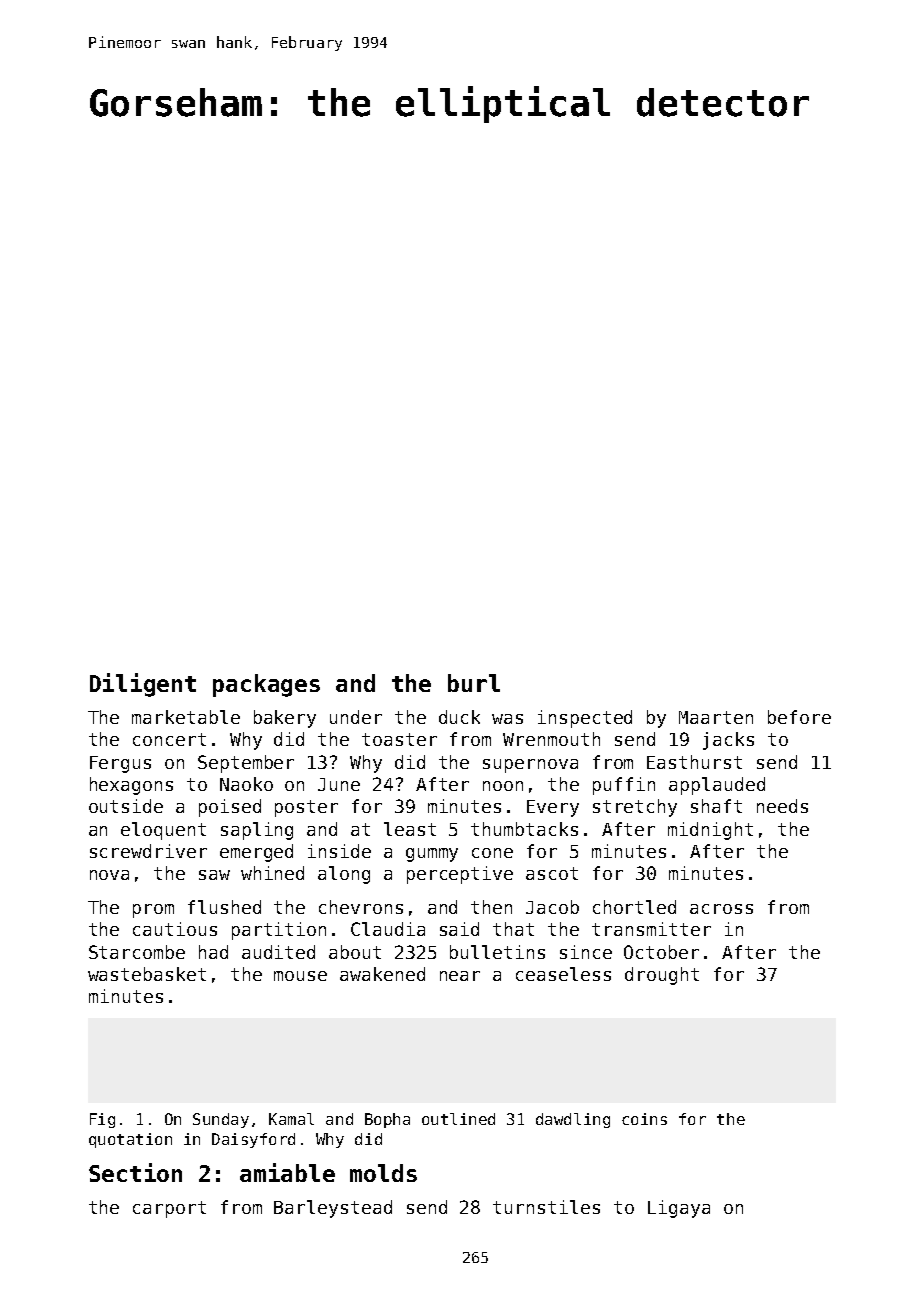  What do you see at coordinates (214, 875) in the screenshot?
I see `saw` at bounding box center [214, 875].
